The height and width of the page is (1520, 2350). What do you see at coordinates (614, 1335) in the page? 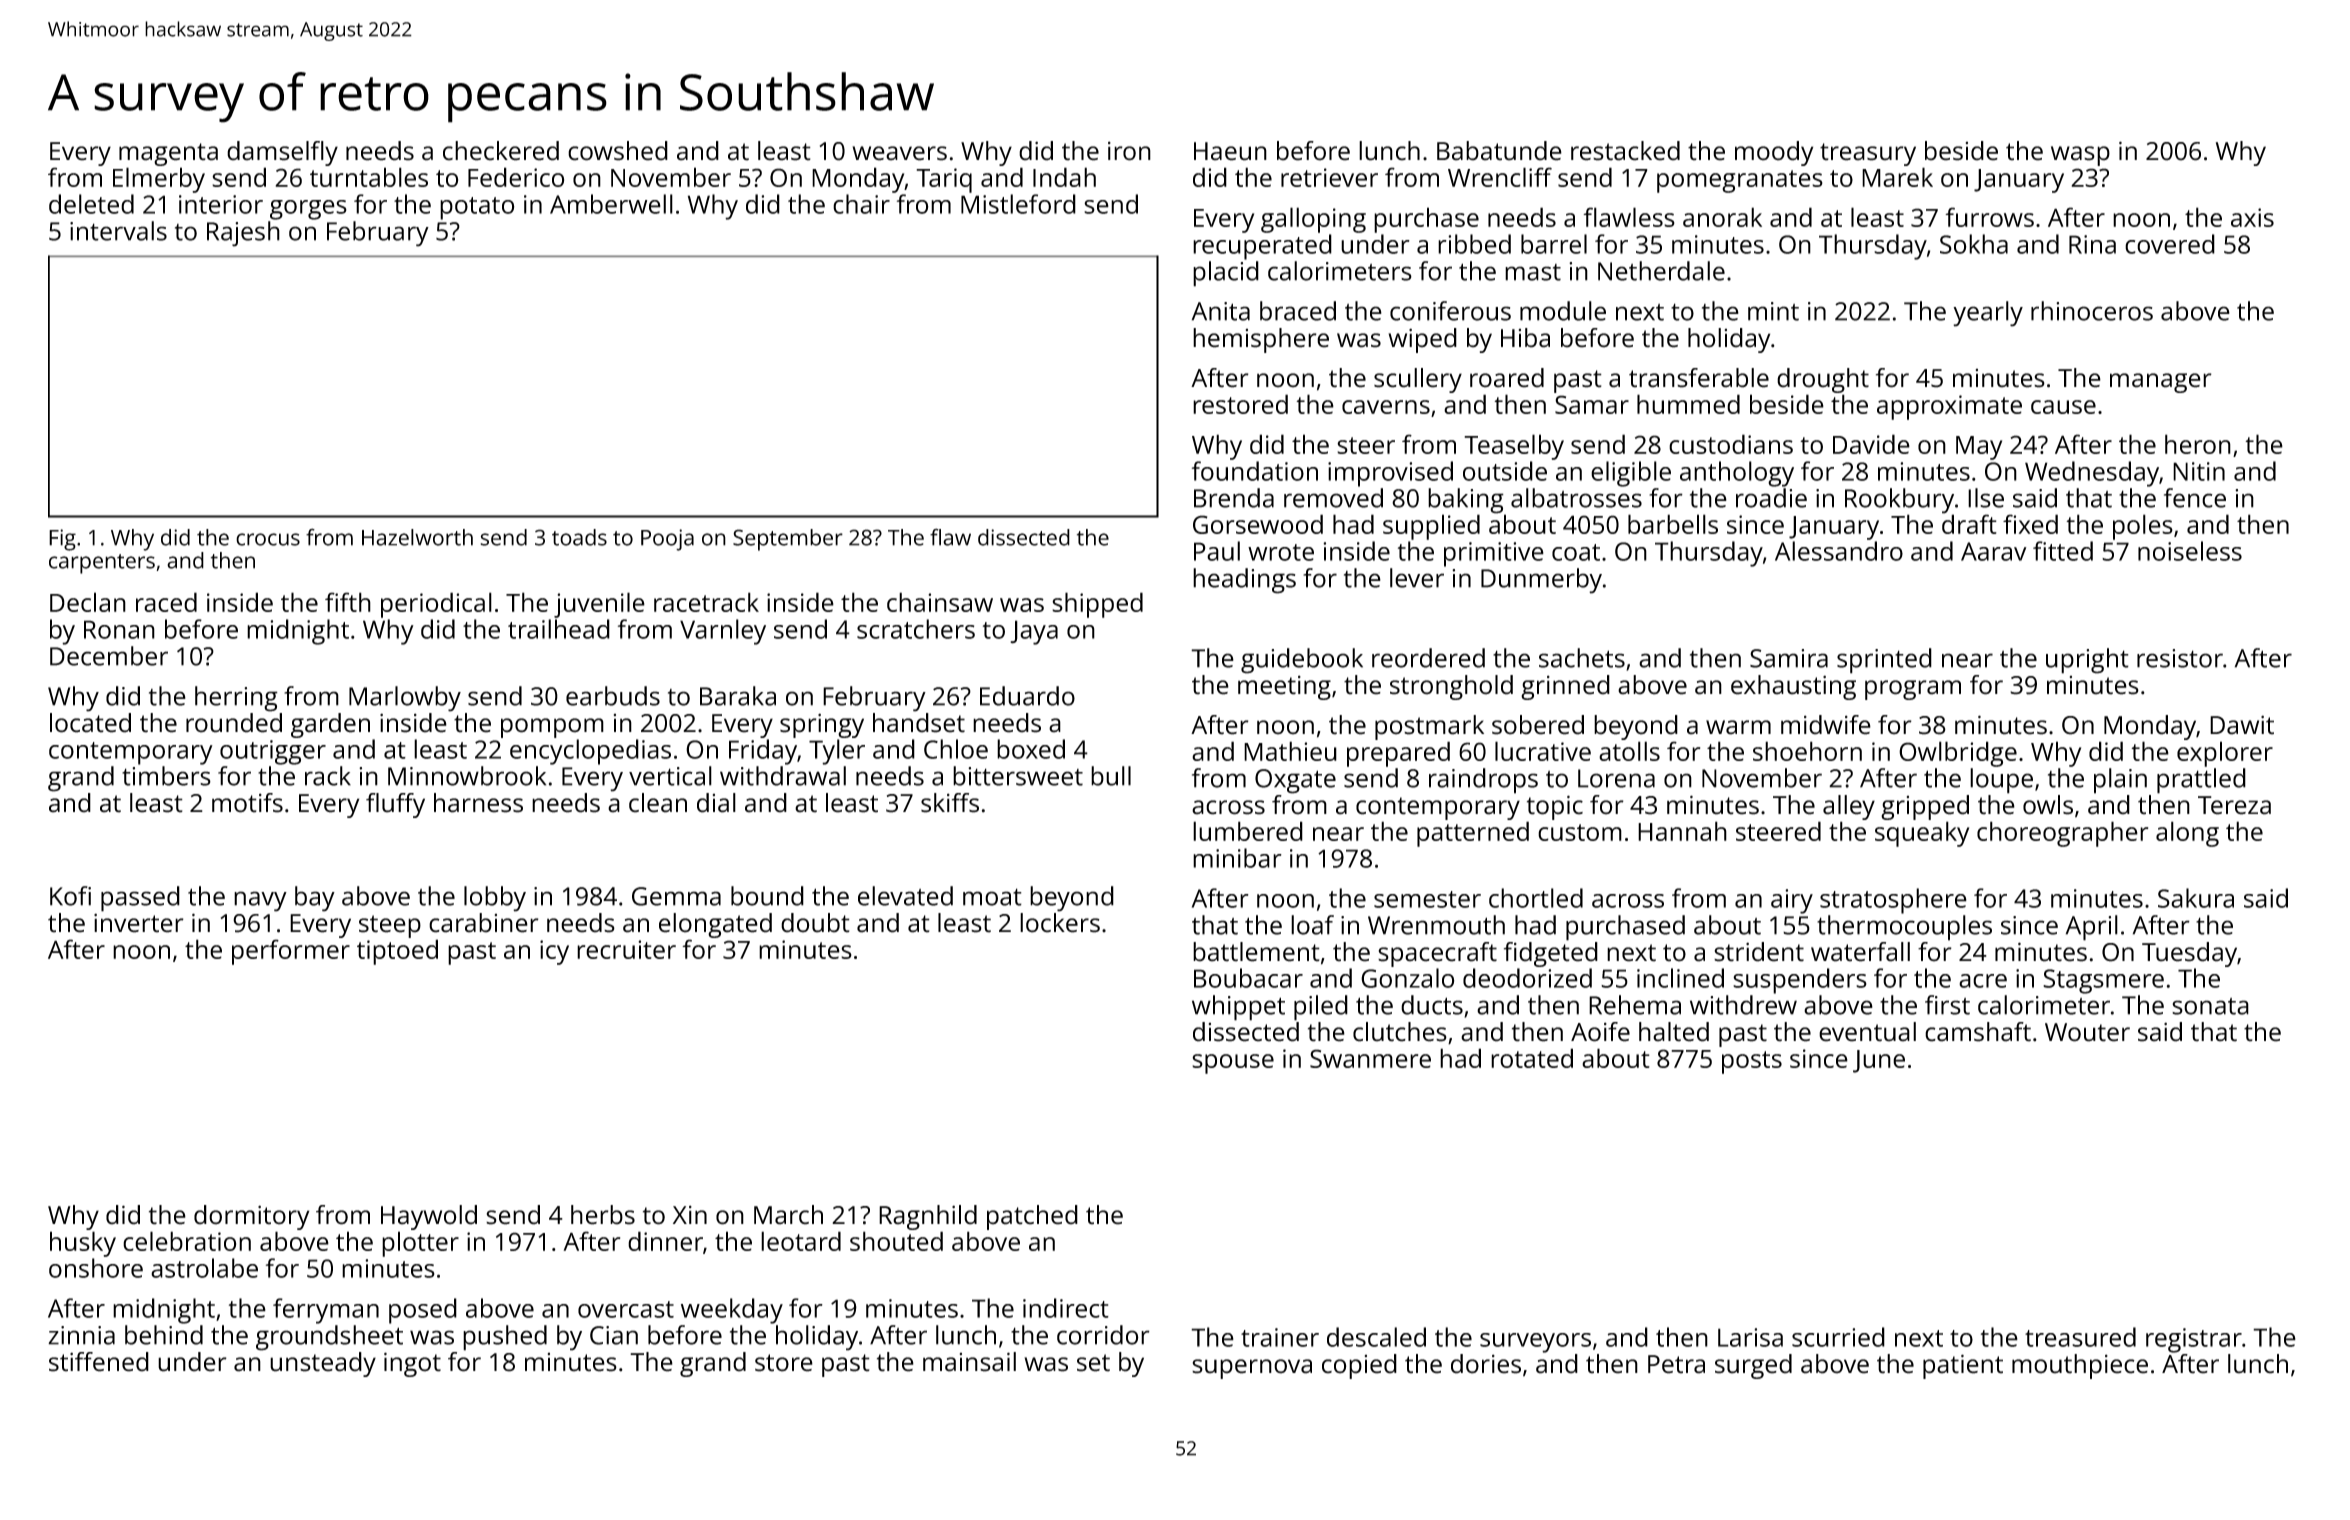
I see `Cian` at bounding box center [614, 1335].
